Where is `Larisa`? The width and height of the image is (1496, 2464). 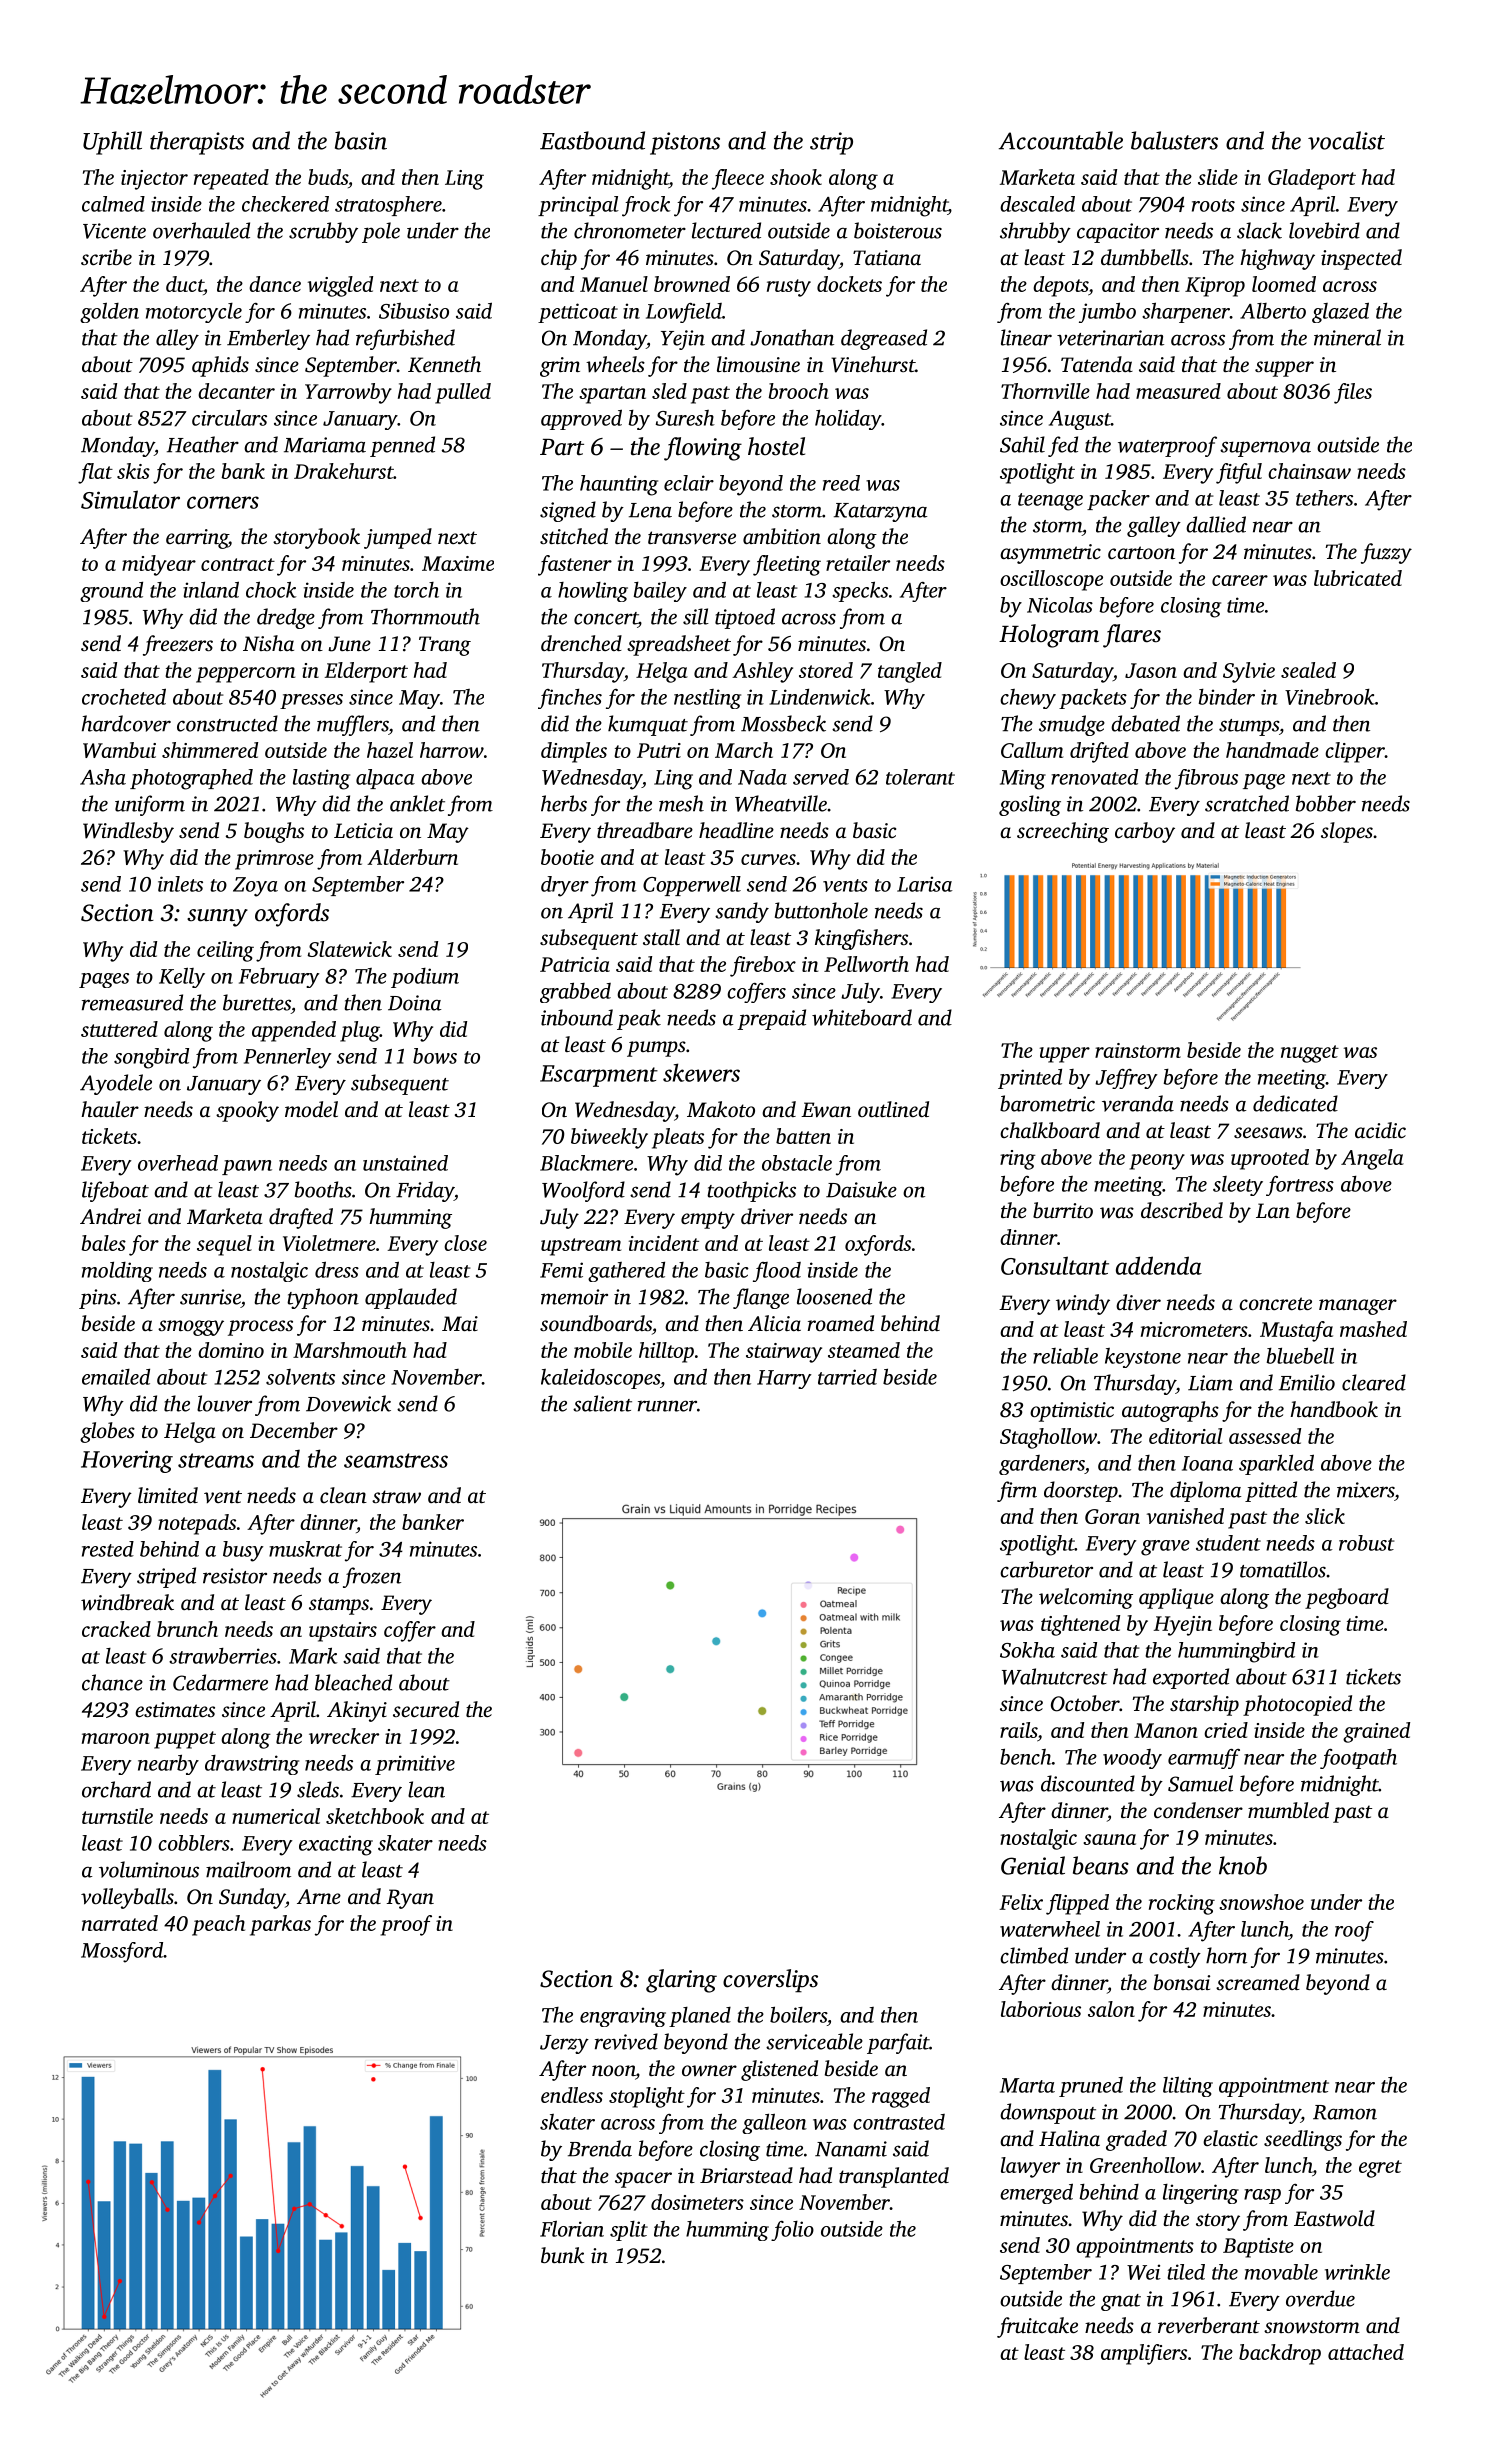
Larisa is located at coordinates (925, 884).
